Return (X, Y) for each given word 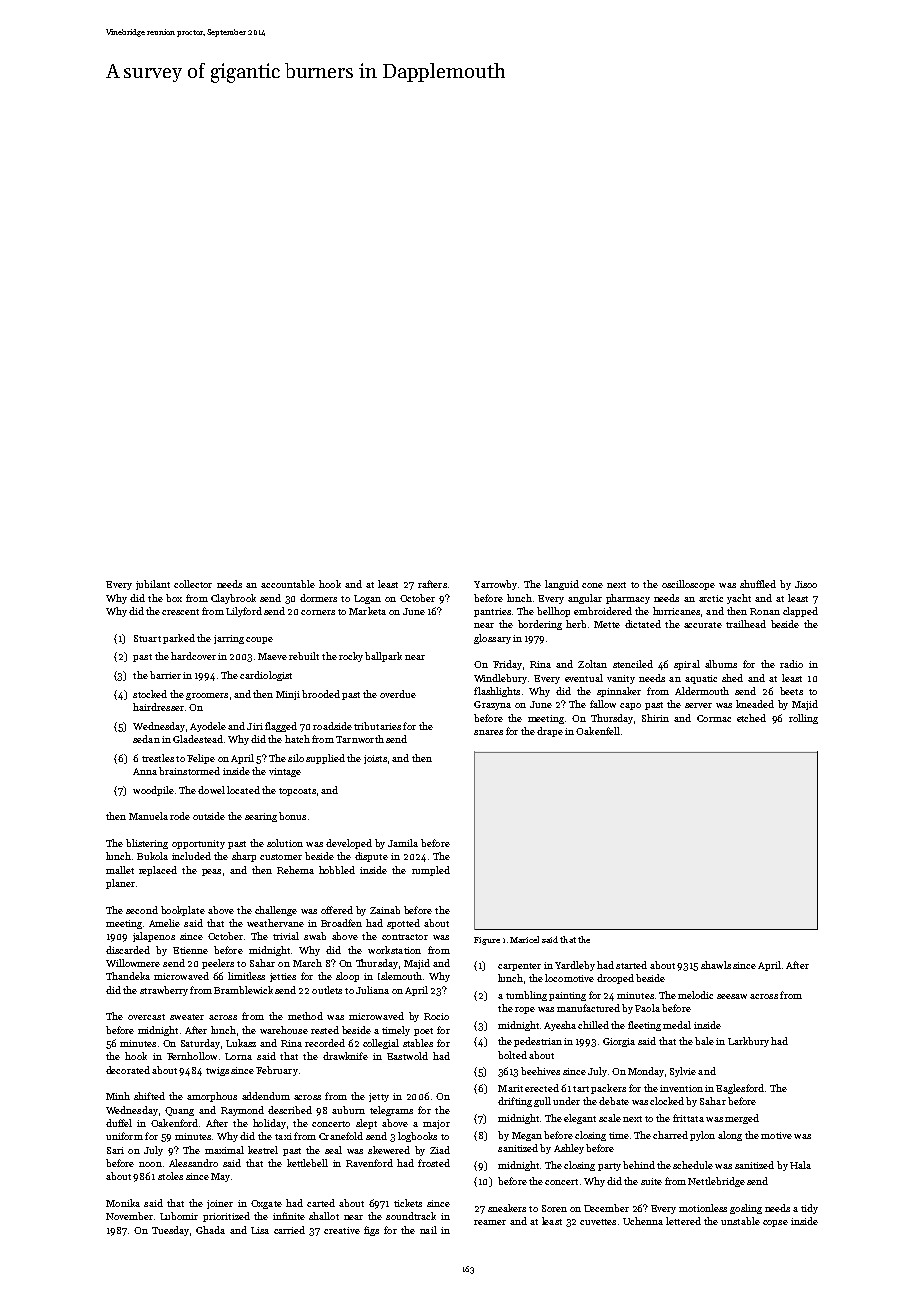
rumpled (431, 871)
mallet (120, 870)
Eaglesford (740, 1089)
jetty (379, 1097)
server (698, 705)
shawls (716, 965)
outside (209, 816)
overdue (398, 694)
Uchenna (643, 1221)
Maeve (272, 656)
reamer (490, 1222)
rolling (803, 719)
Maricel (524, 939)
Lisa (260, 1230)
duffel (119, 1123)
